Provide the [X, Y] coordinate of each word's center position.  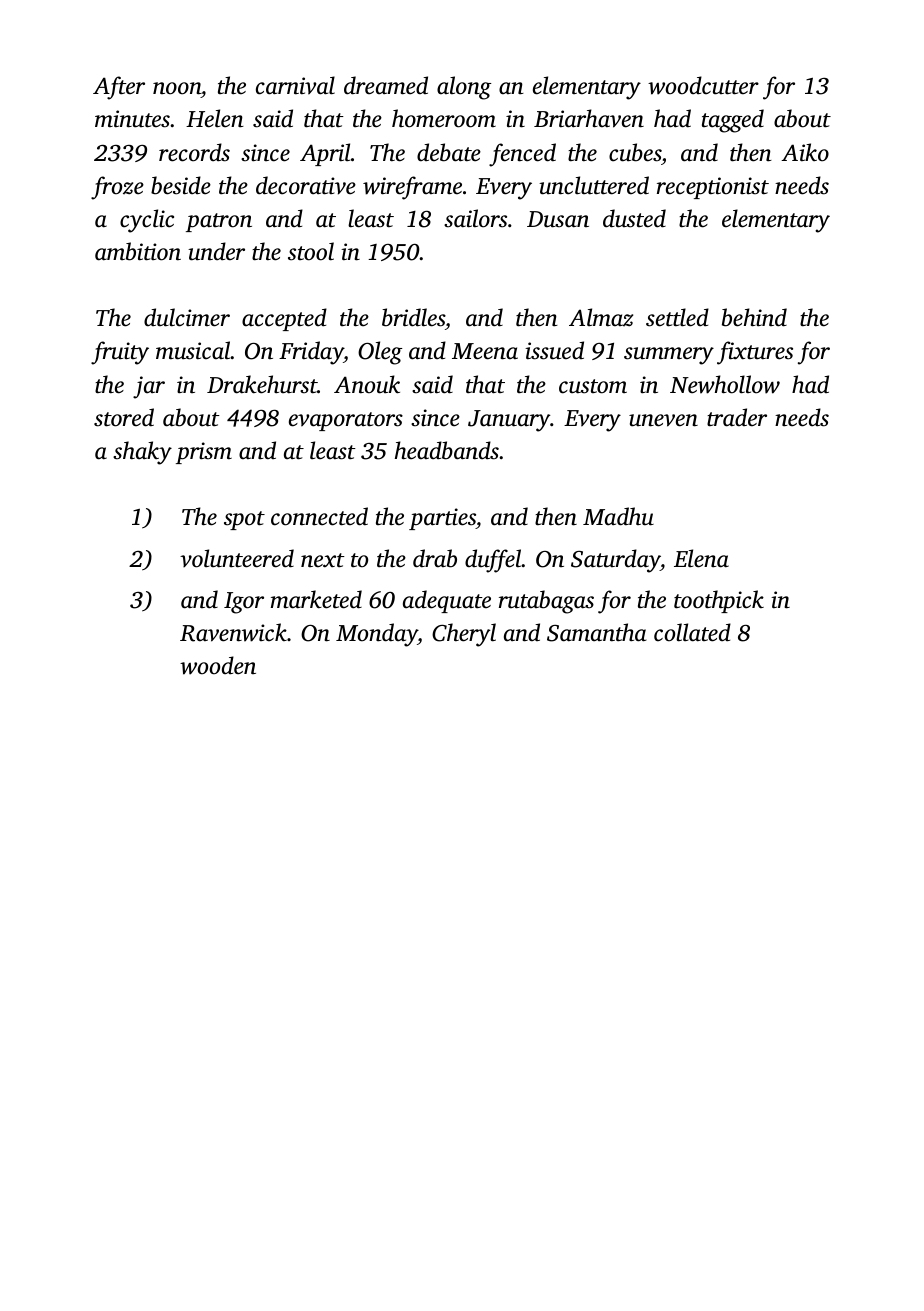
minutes [132, 119]
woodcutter [703, 85]
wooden [218, 665]
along [464, 88]
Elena [701, 558]
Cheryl [464, 635]
